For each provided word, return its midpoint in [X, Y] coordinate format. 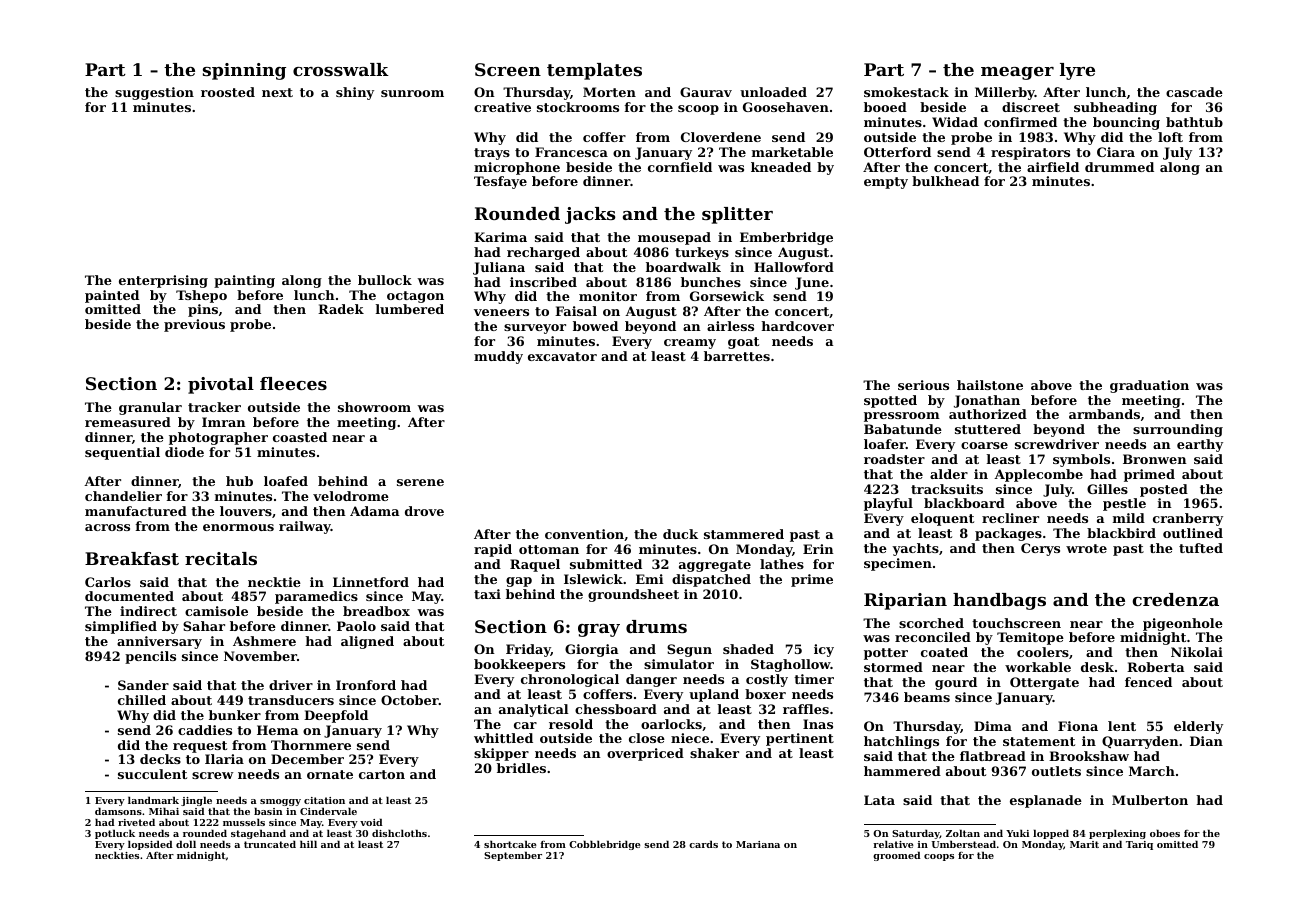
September [513, 856]
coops [939, 857]
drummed [1119, 167]
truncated [270, 844]
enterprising [163, 281]
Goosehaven [786, 107]
